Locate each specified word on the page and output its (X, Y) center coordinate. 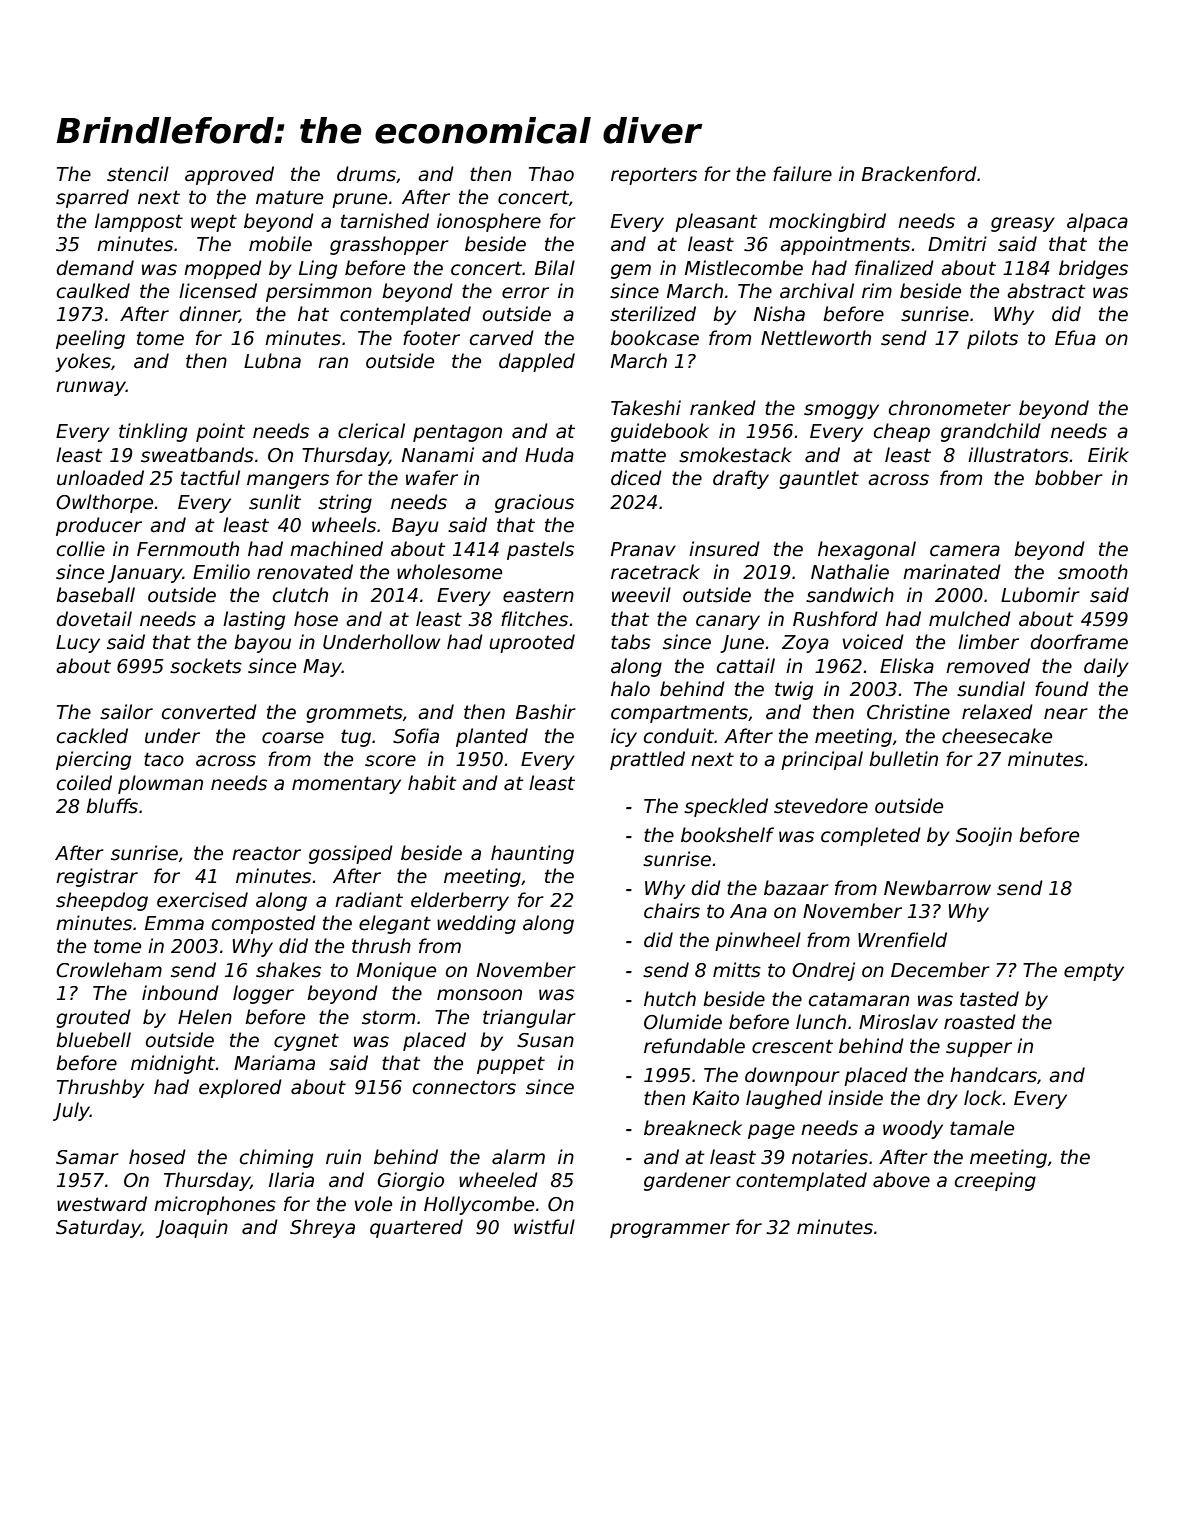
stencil (138, 174)
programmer (670, 1230)
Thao (551, 174)
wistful (544, 1227)
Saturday (98, 1228)
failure (802, 174)
